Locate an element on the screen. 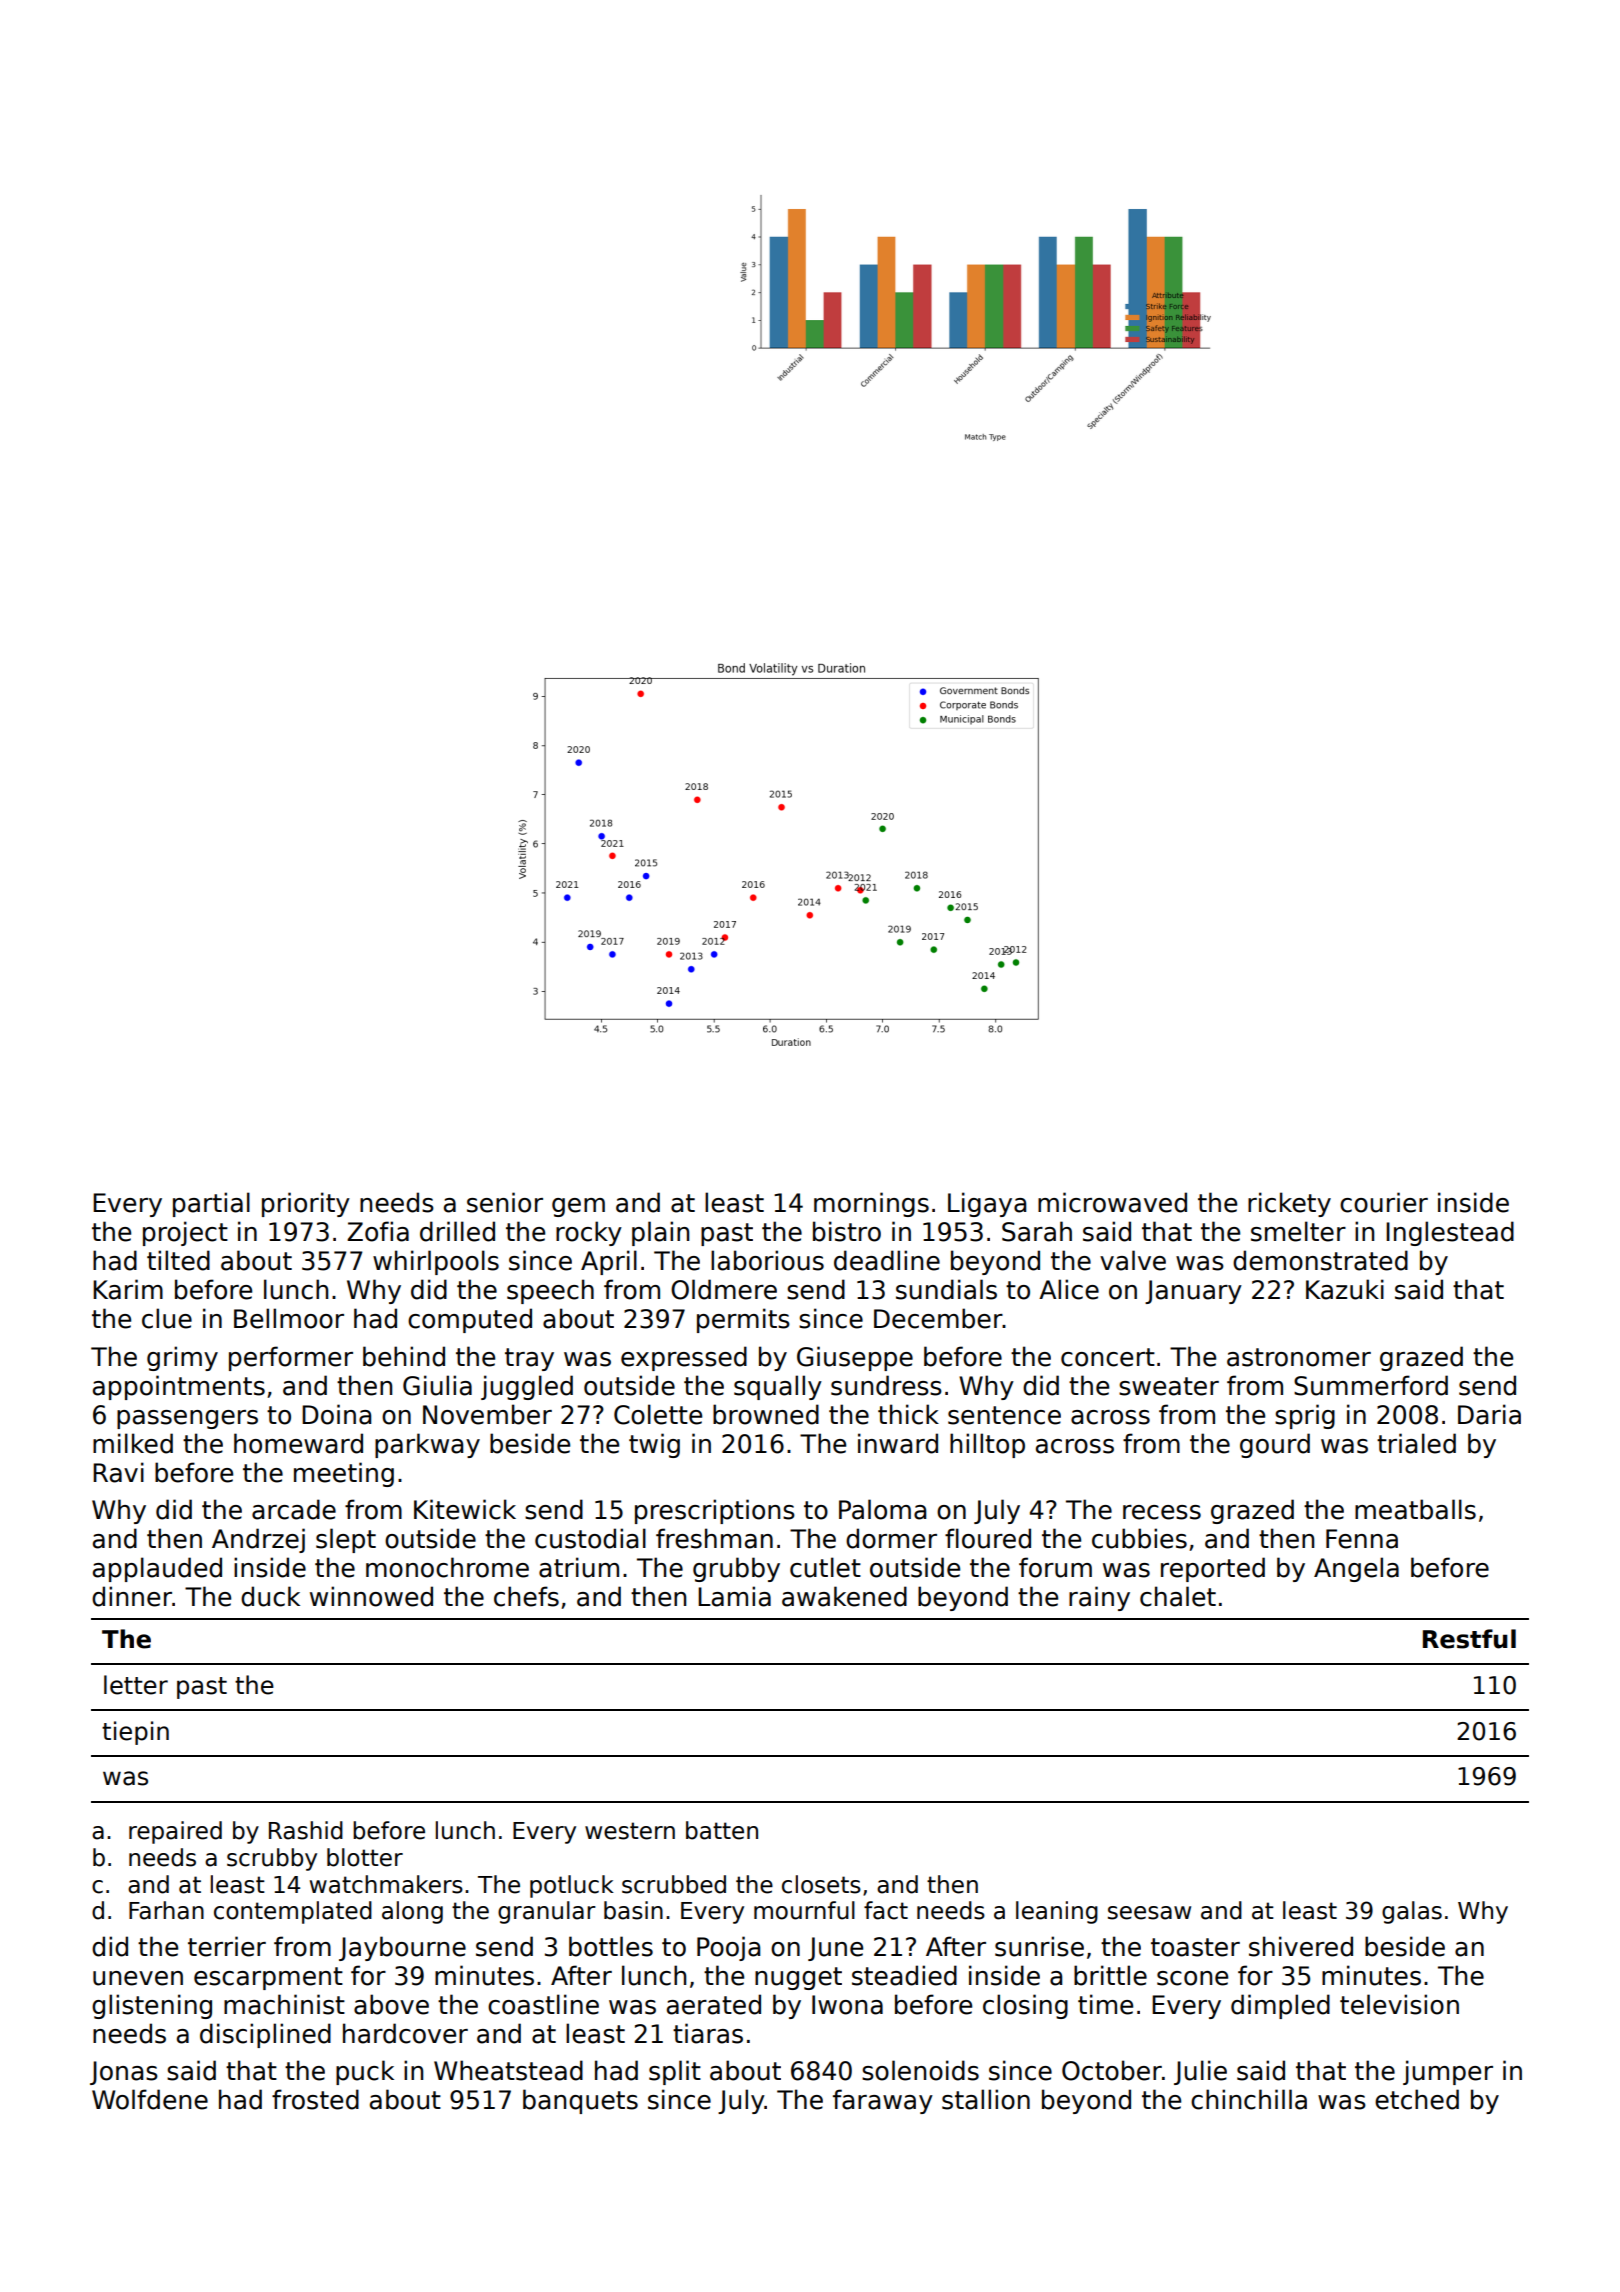 Image resolution: width=1620 pixels, height=2292 pixels. chinchilla is located at coordinates (1249, 2099).
